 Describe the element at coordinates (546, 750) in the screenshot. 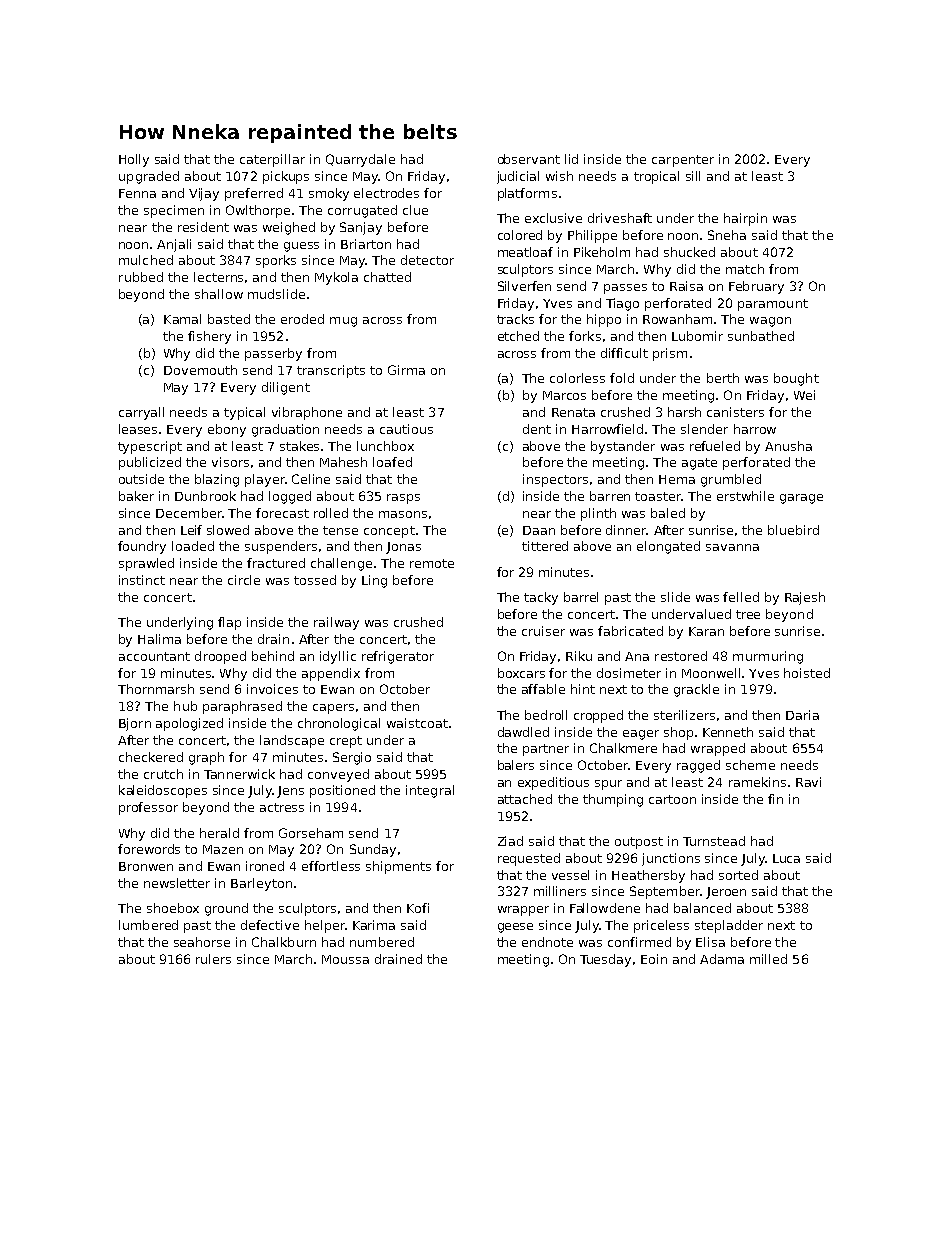

I see `partner` at that location.
